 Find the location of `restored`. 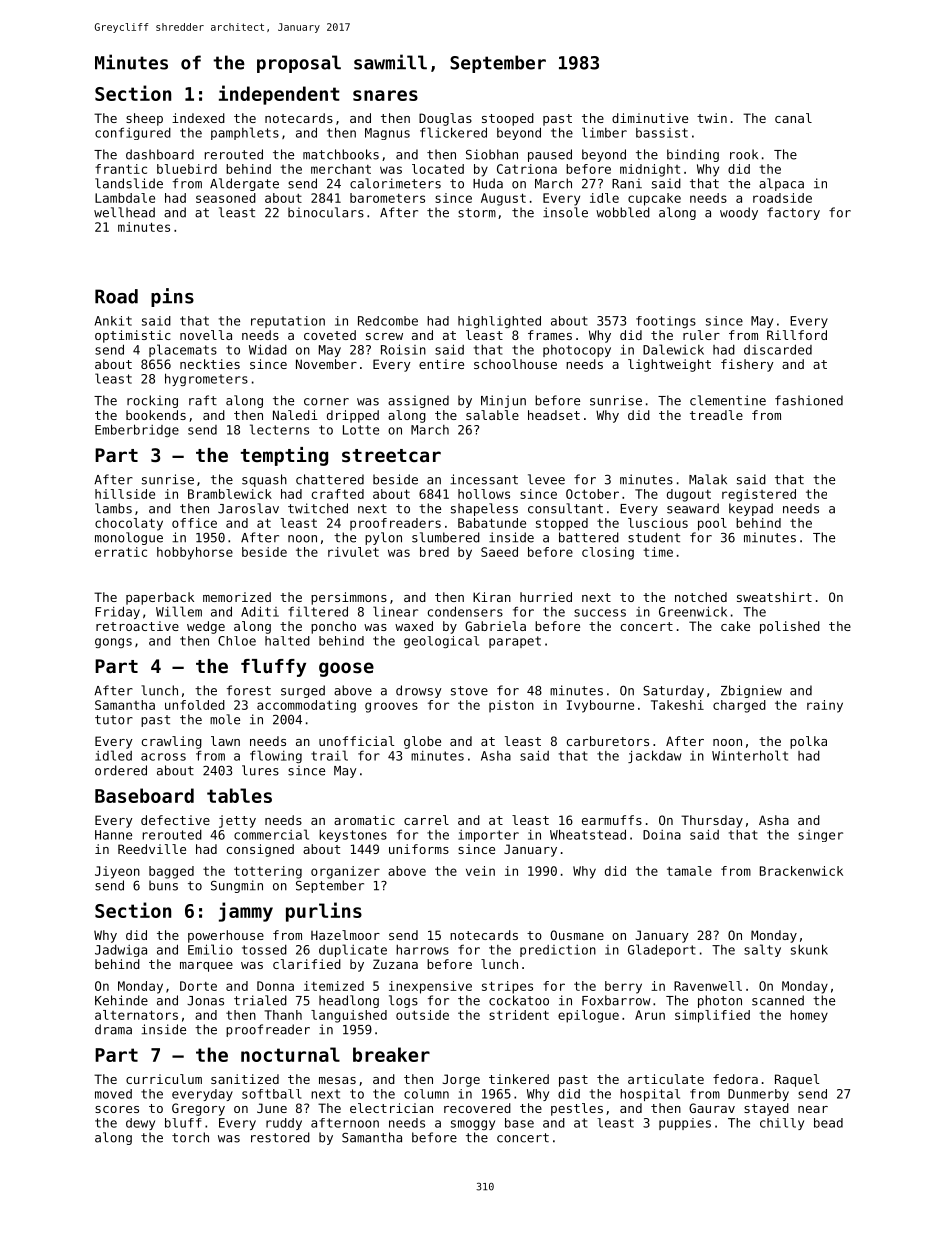

restored is located at coordinates (280, 1137).
